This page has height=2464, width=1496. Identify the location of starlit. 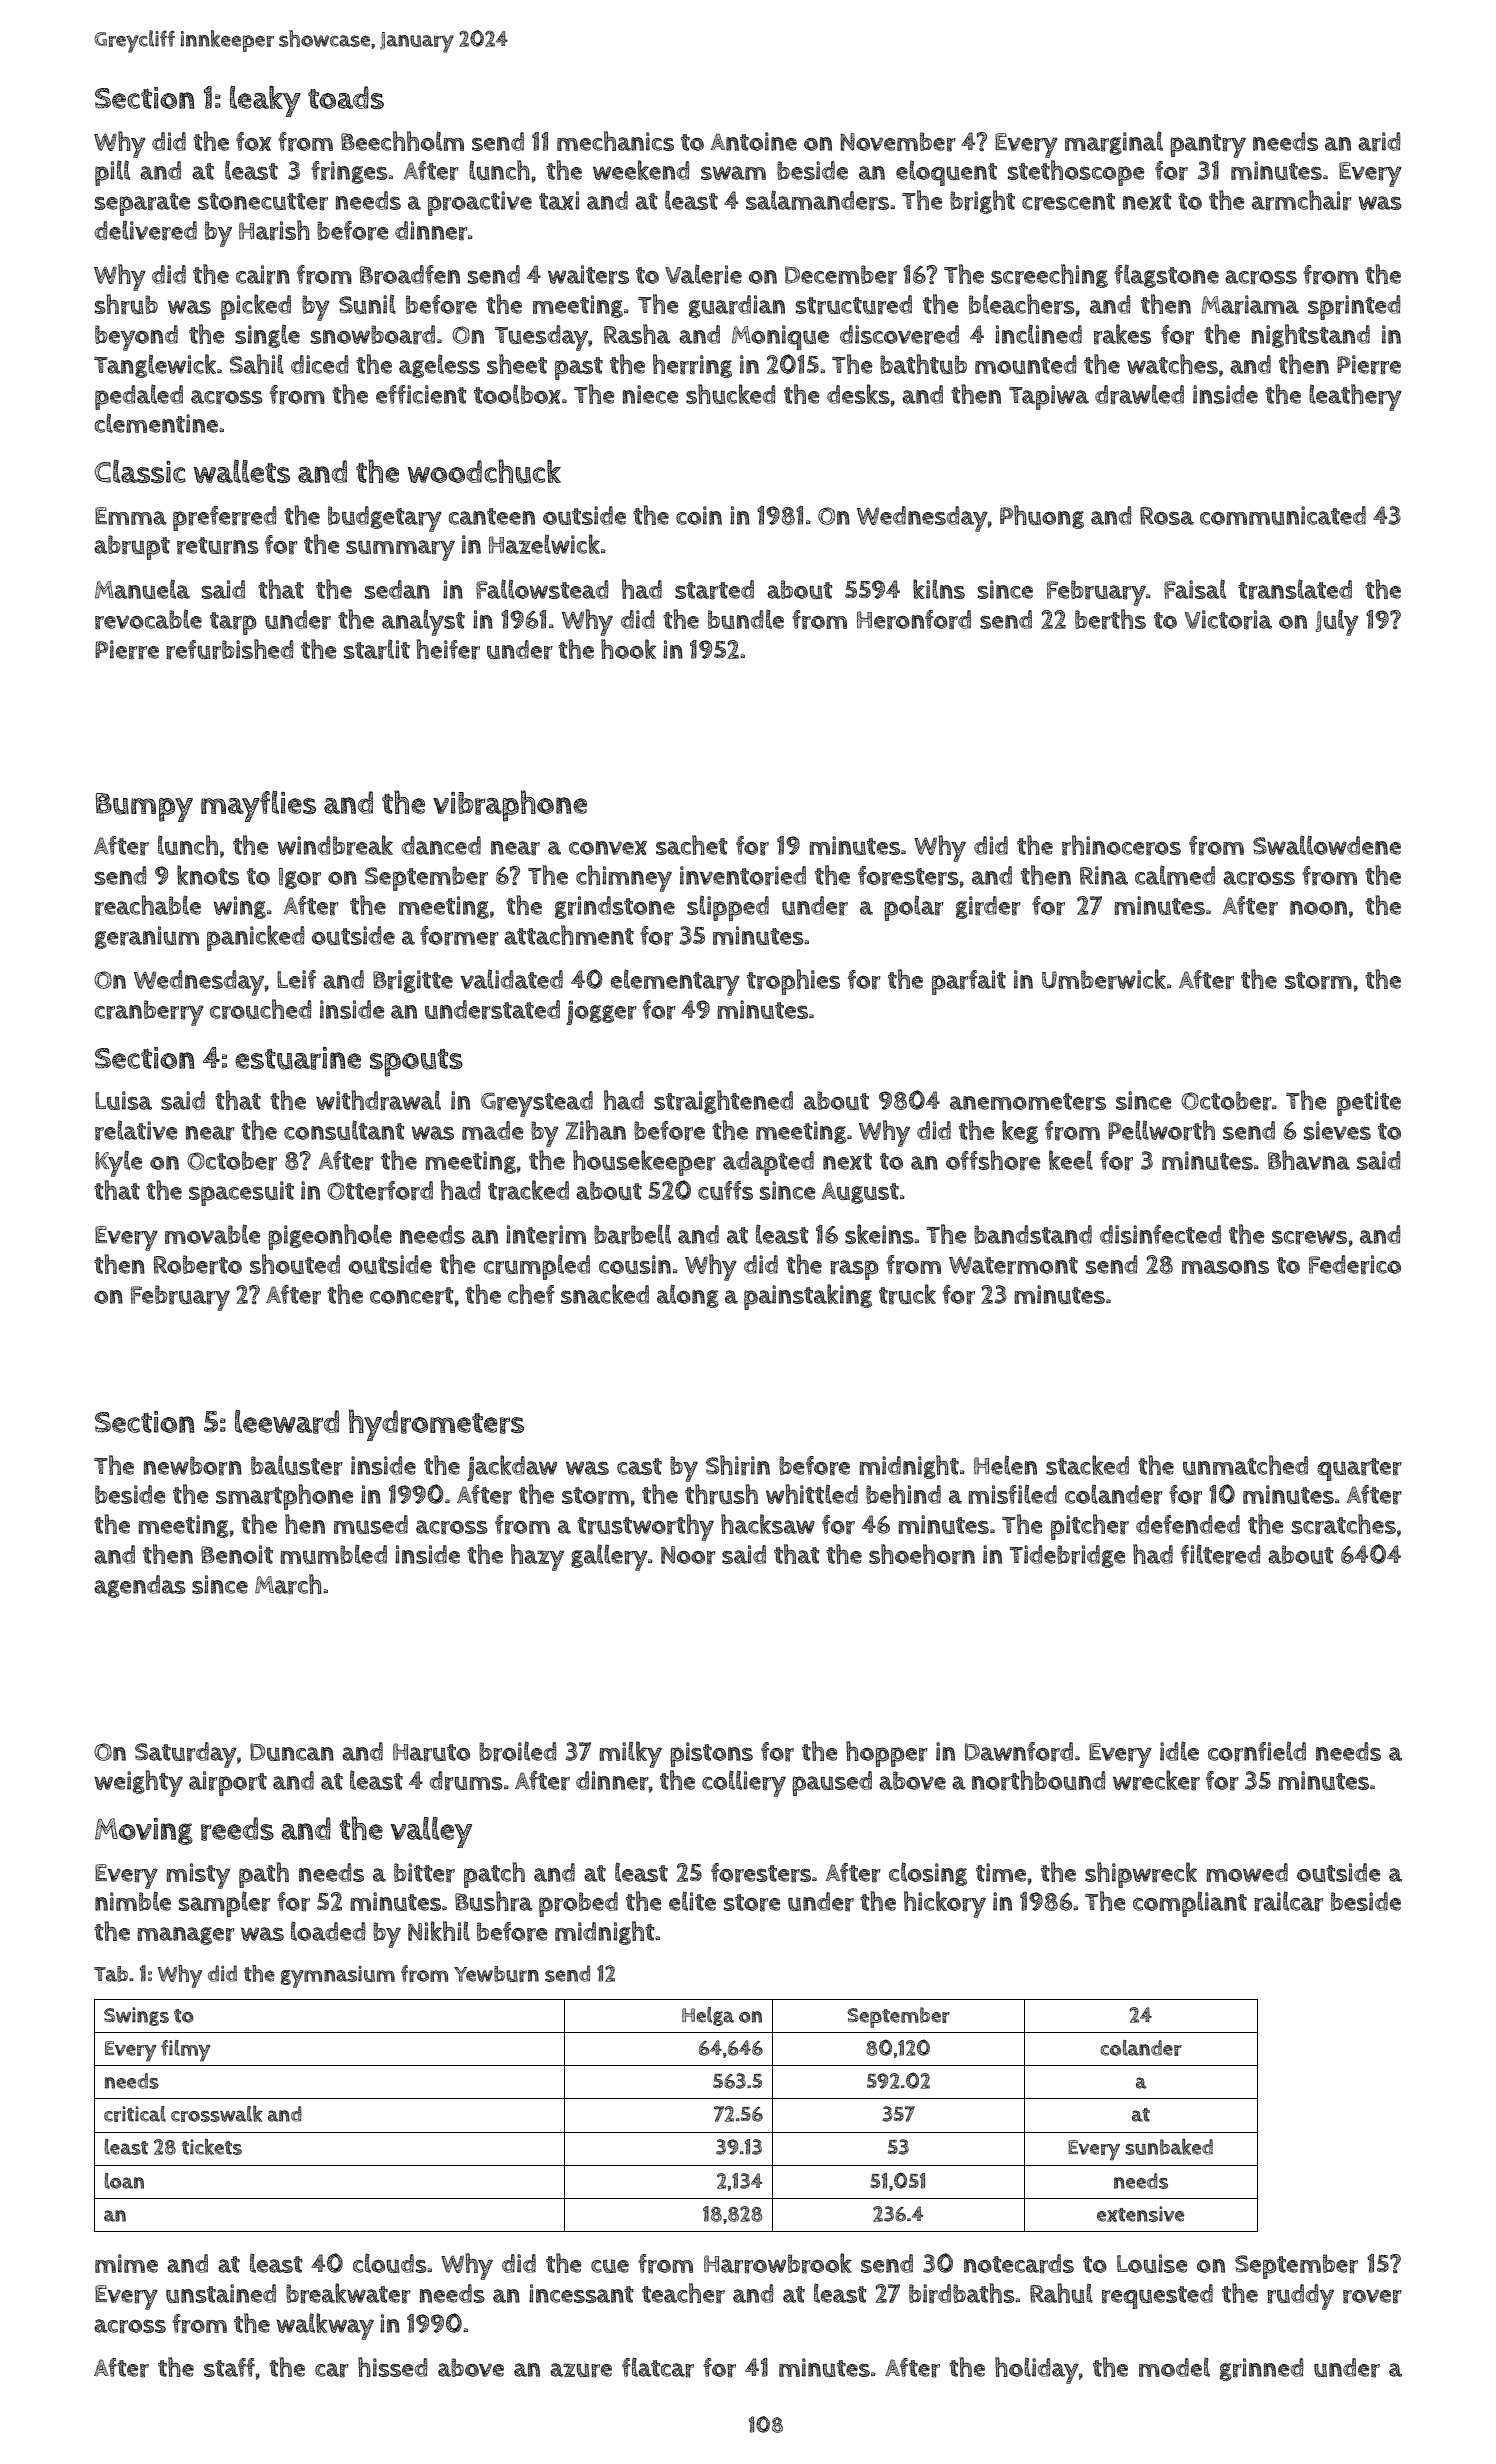
(377, 649).
